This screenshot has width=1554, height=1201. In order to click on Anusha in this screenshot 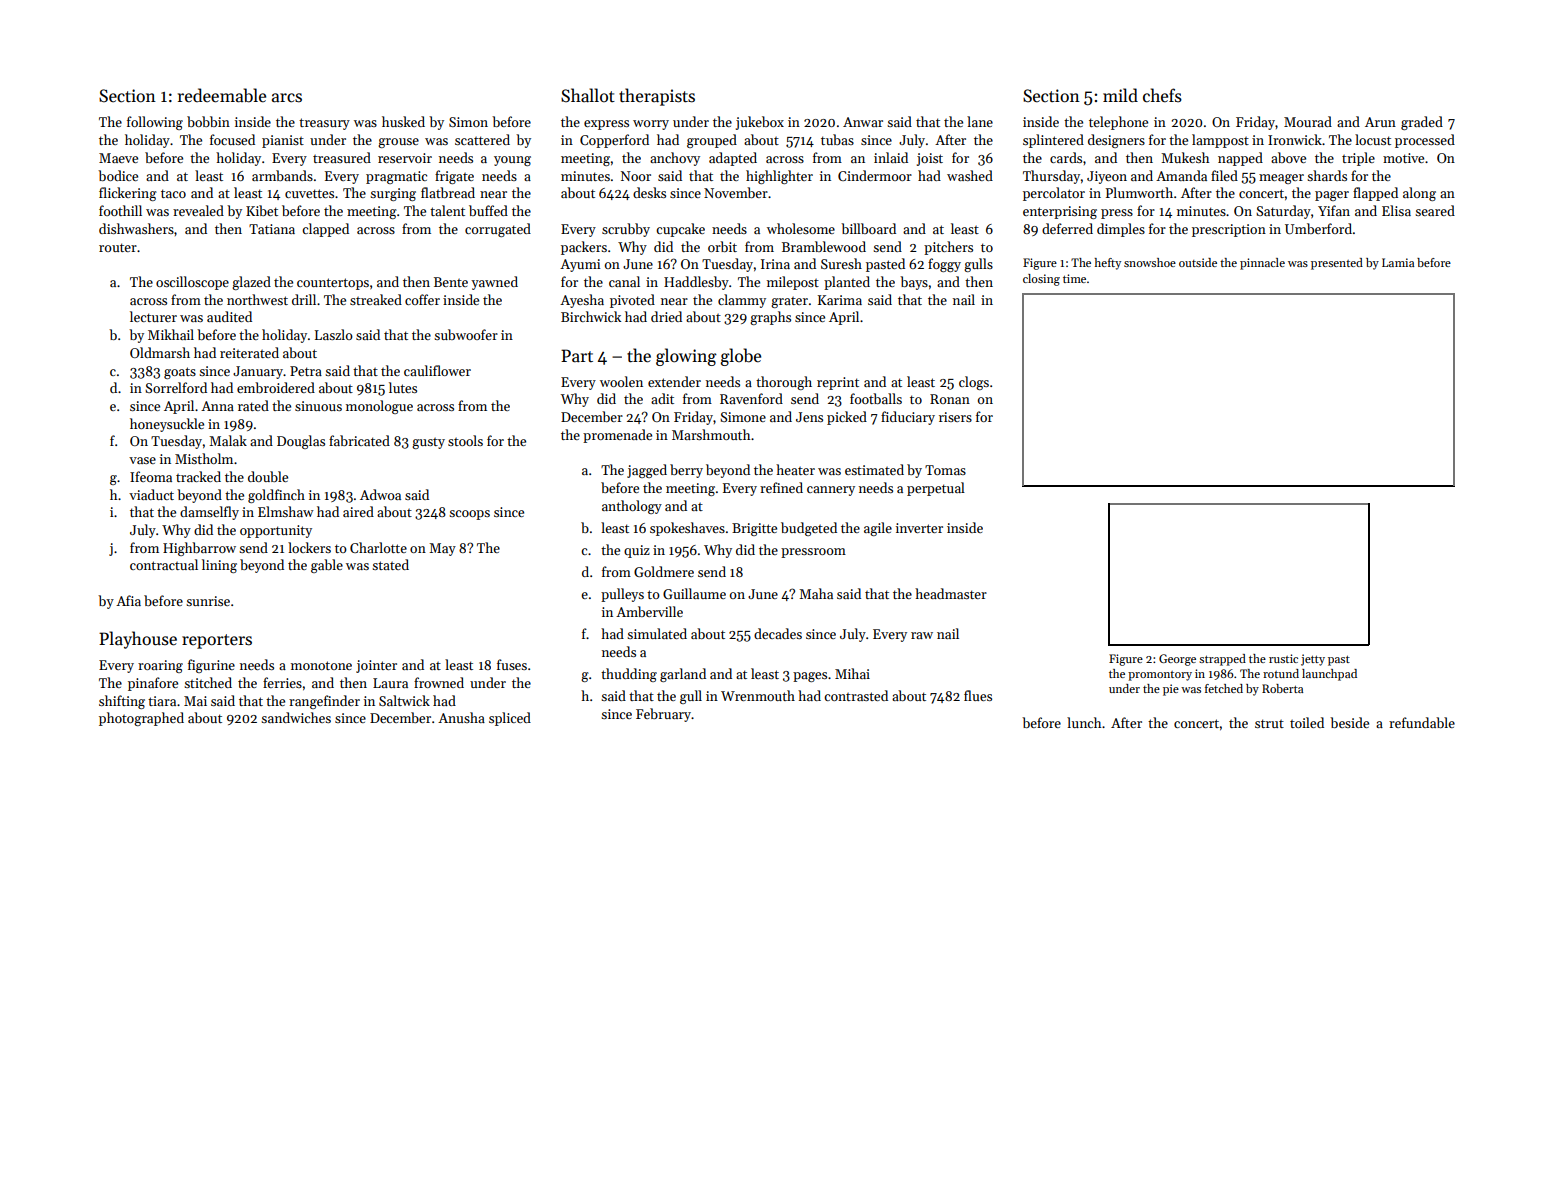, I will do `click(461, 717)`.
